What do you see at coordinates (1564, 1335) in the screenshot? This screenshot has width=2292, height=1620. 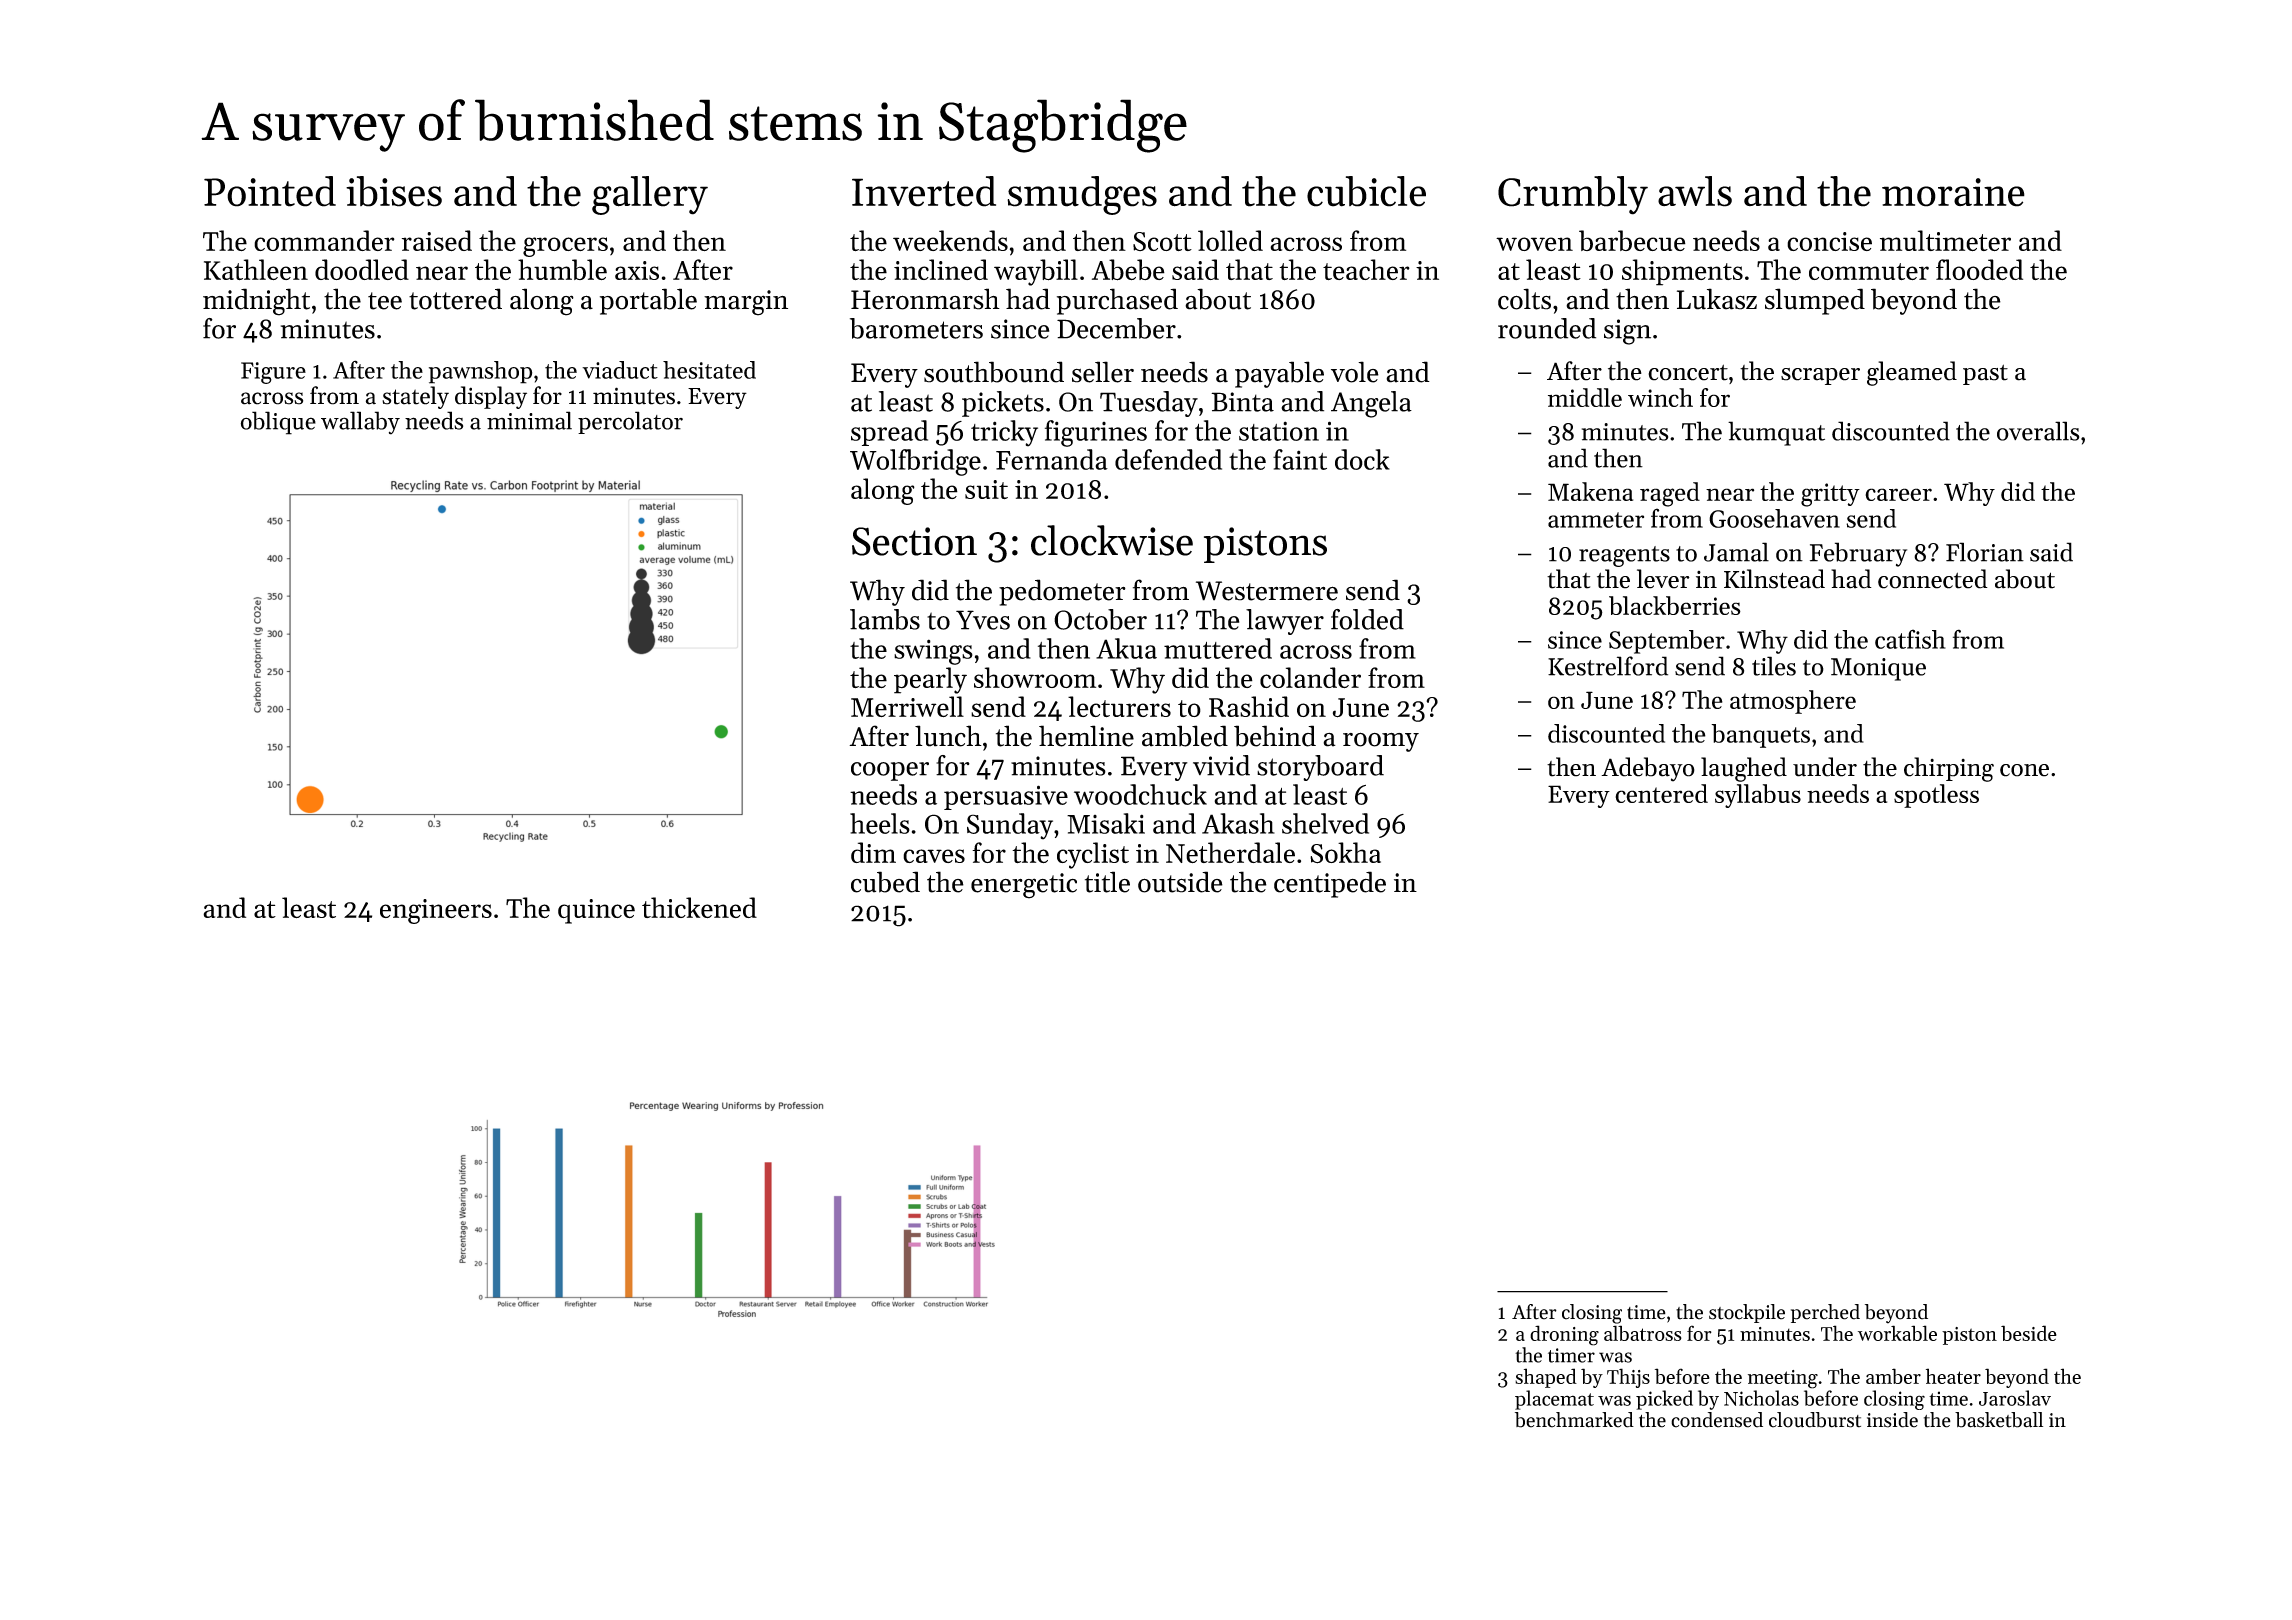 I see `droning` at bounding box center [1564, 1335].
